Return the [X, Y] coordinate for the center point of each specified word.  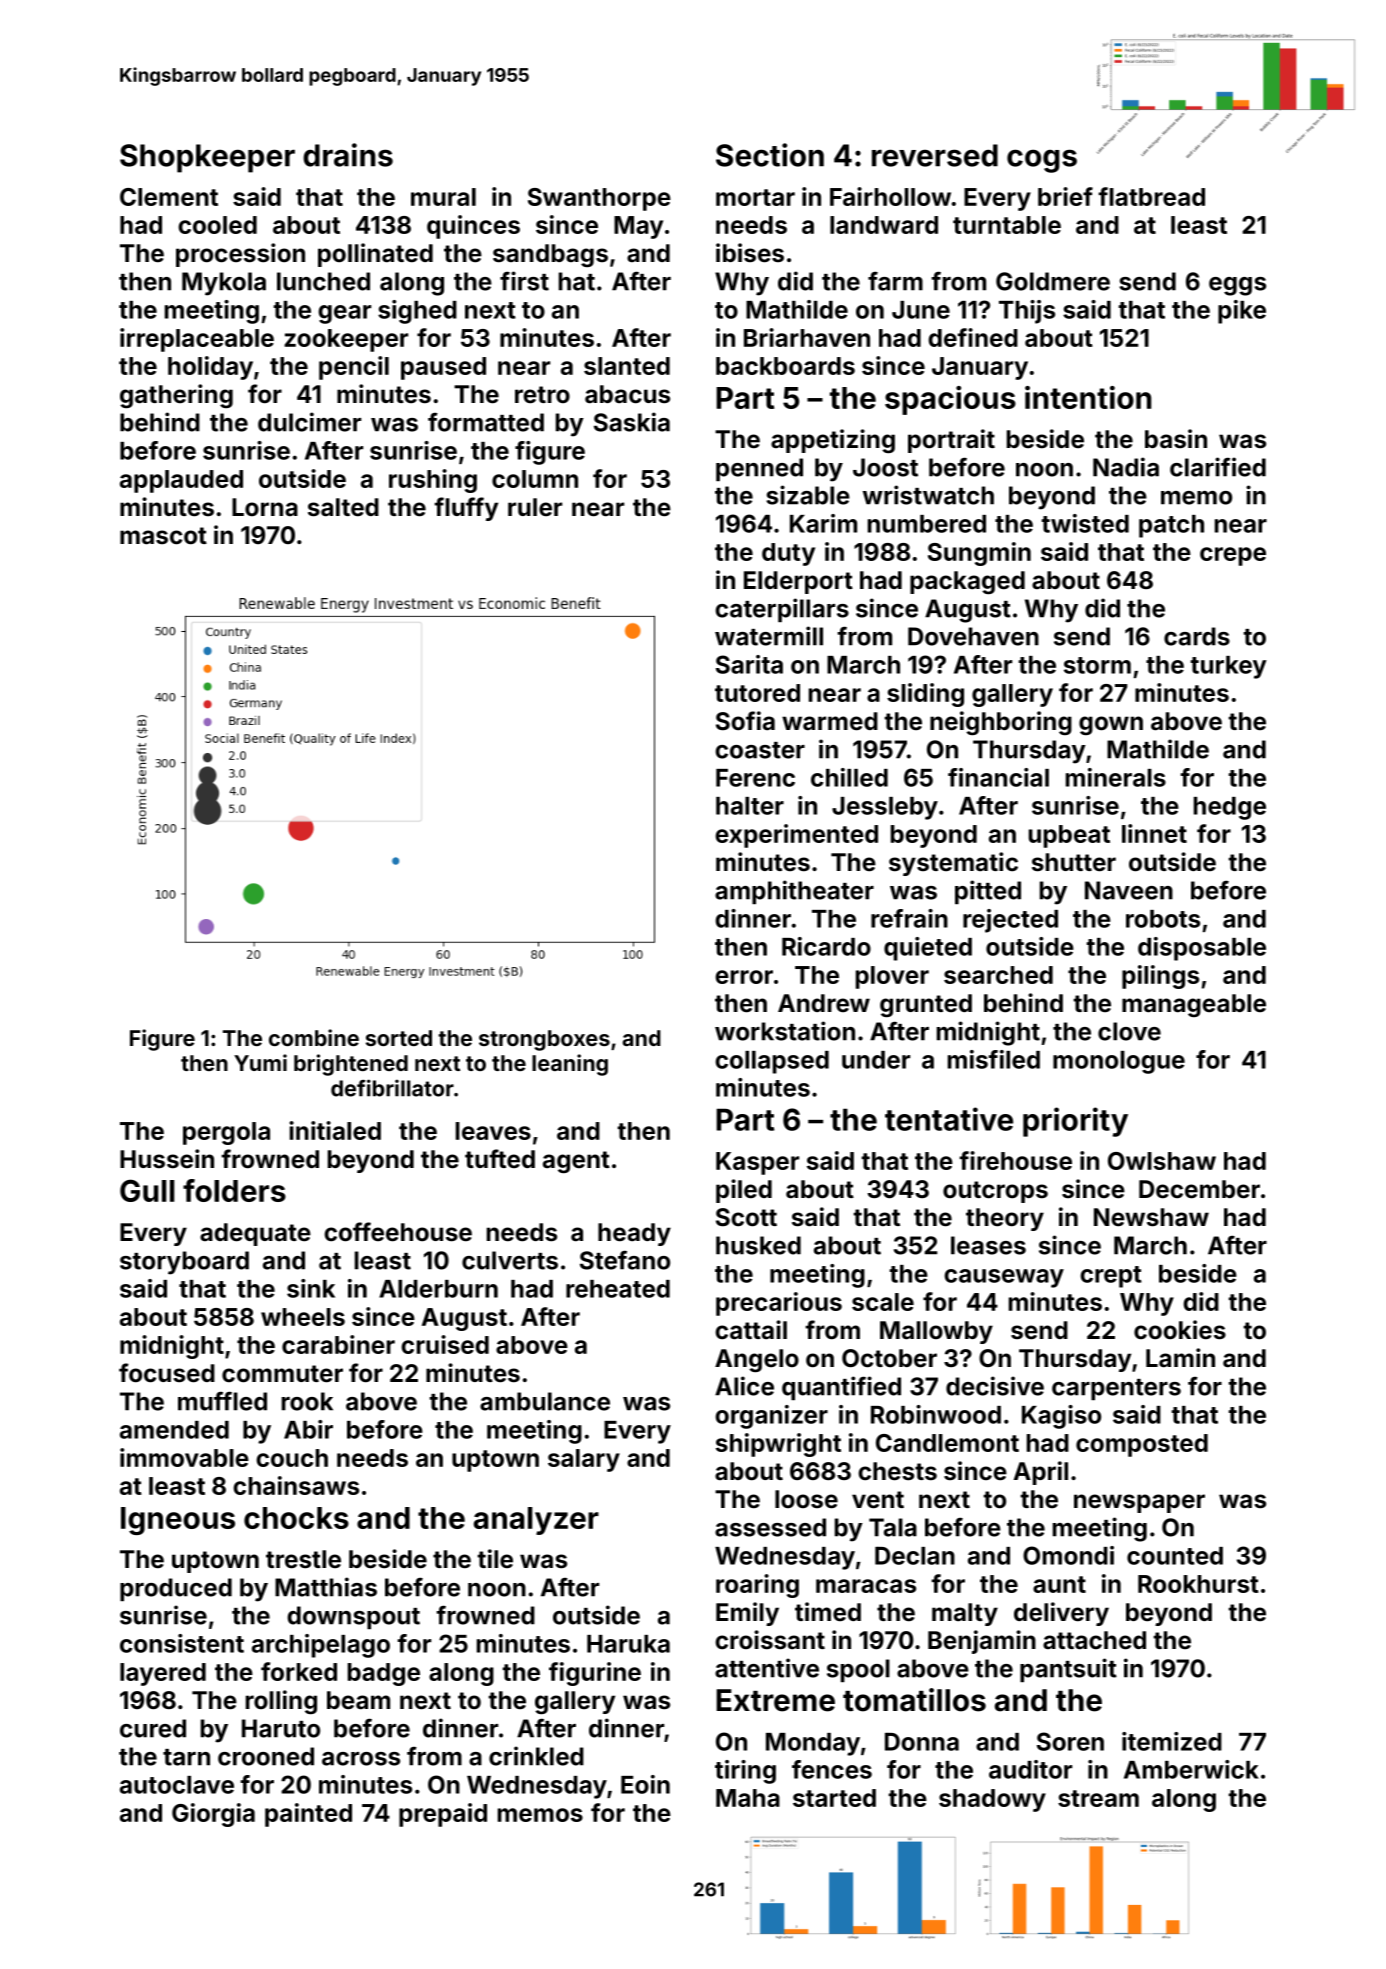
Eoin [645, 1784]
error [744, 977]
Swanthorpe [599, 199]
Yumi [260, 1062]
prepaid [443, 1815]
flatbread [1151, 196]
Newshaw [1151, 1217]
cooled [217, 225]
